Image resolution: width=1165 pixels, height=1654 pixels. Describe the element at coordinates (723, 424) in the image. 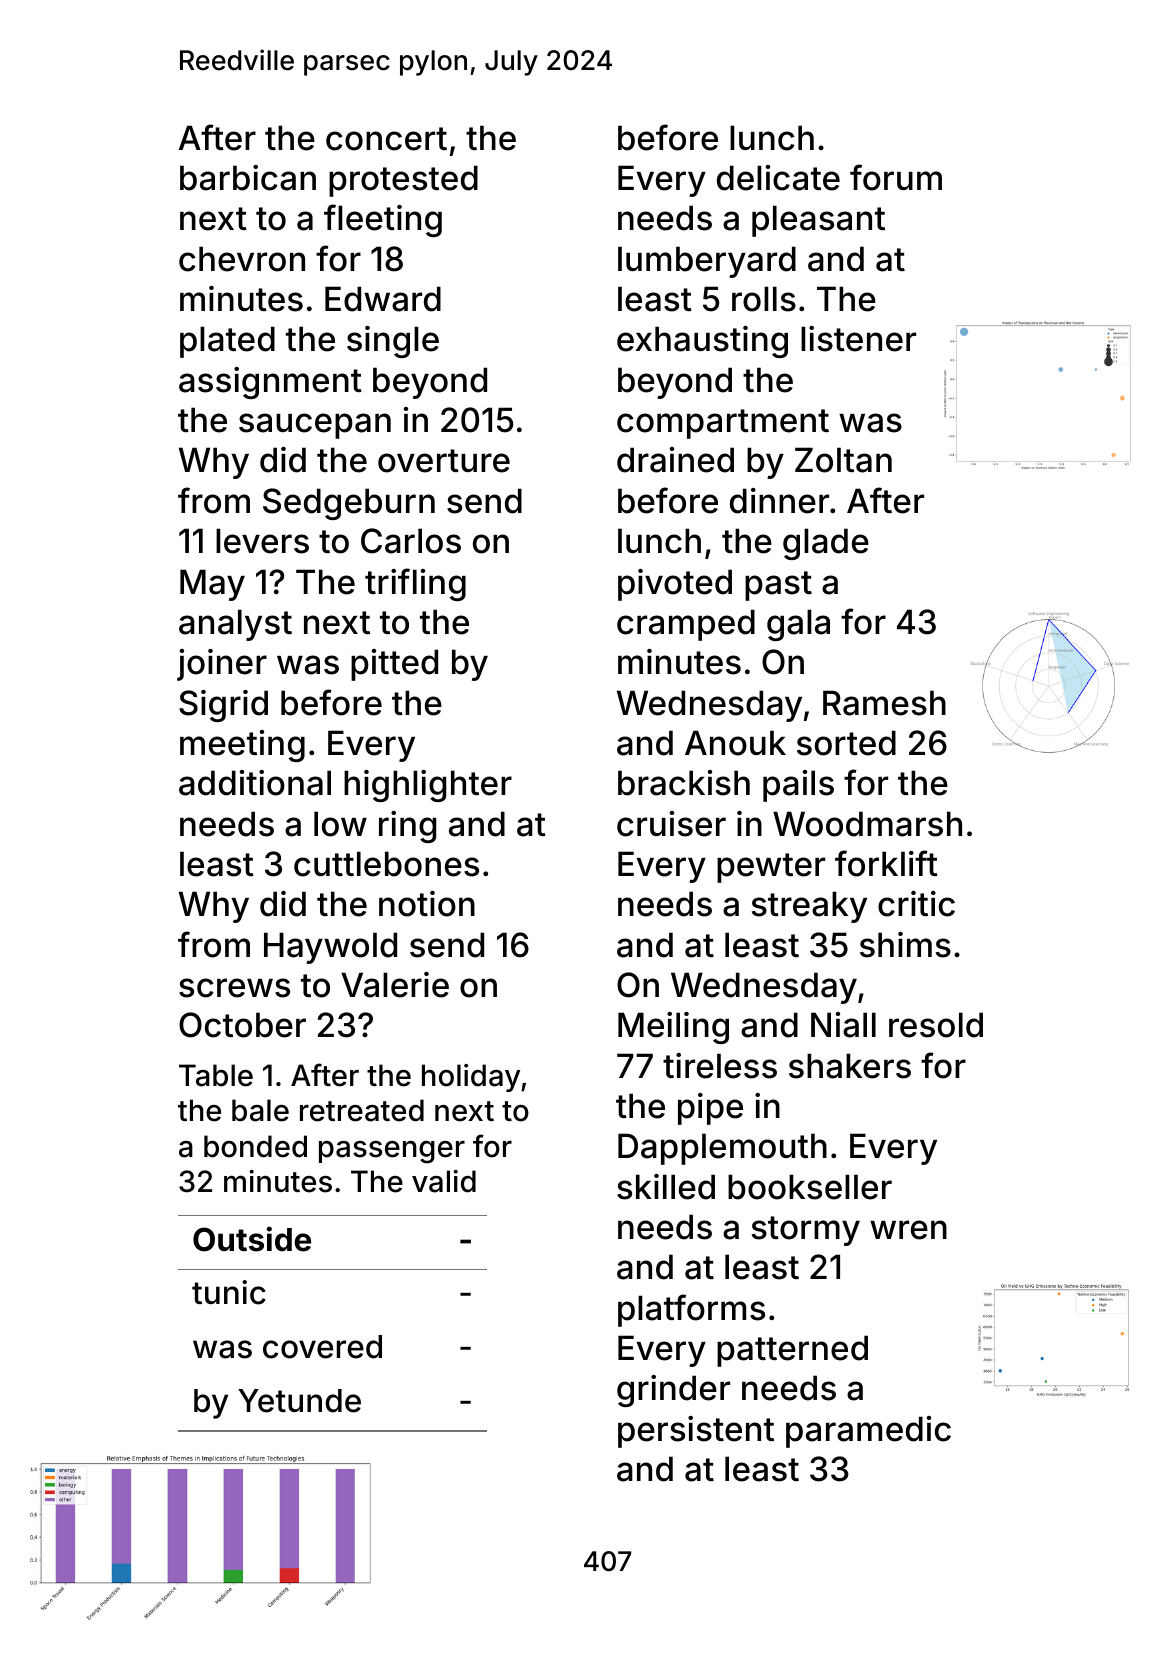

I see `compartment` at that location.
